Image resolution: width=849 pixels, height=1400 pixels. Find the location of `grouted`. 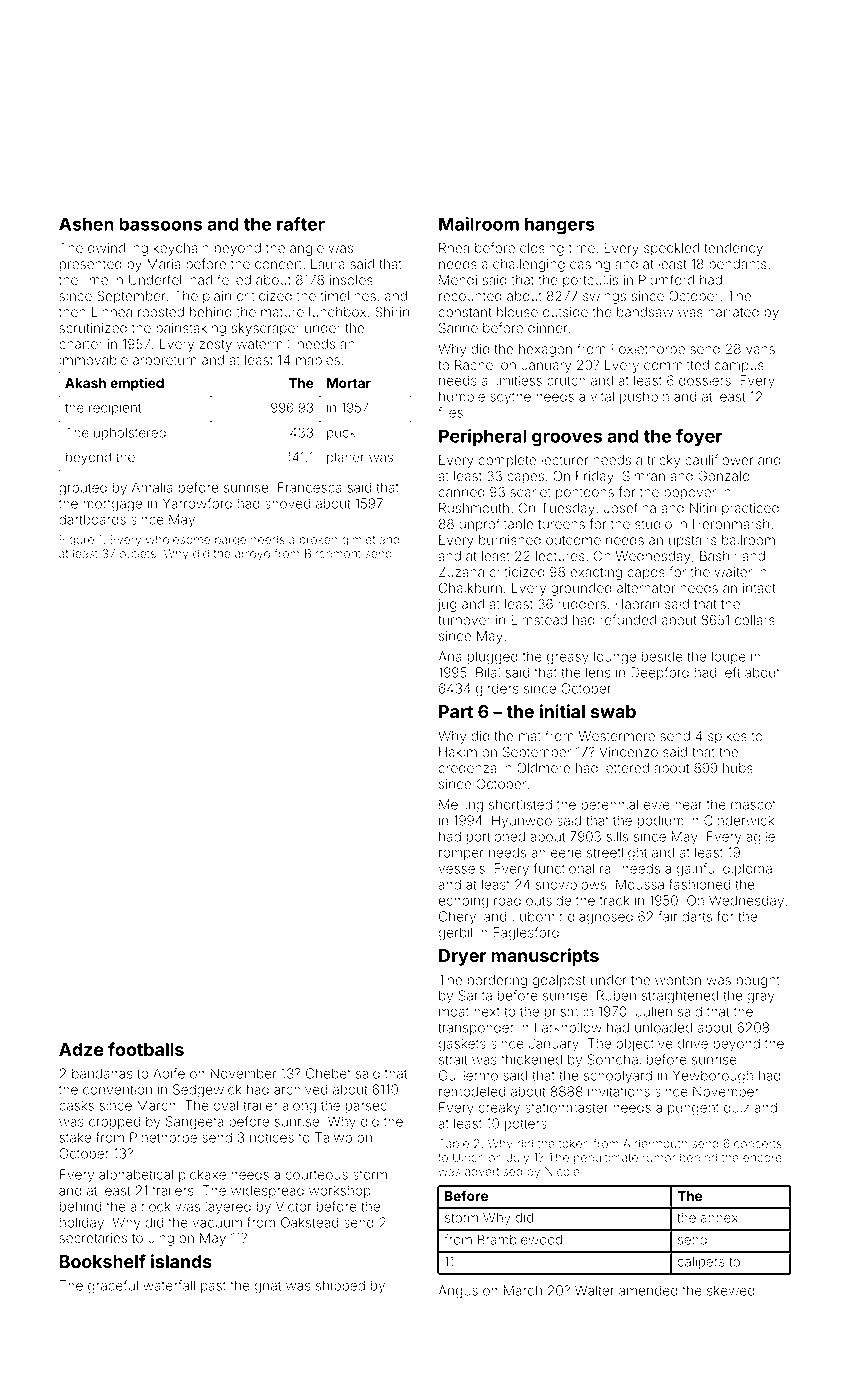

grouted is located at coordinates (83, 489).
